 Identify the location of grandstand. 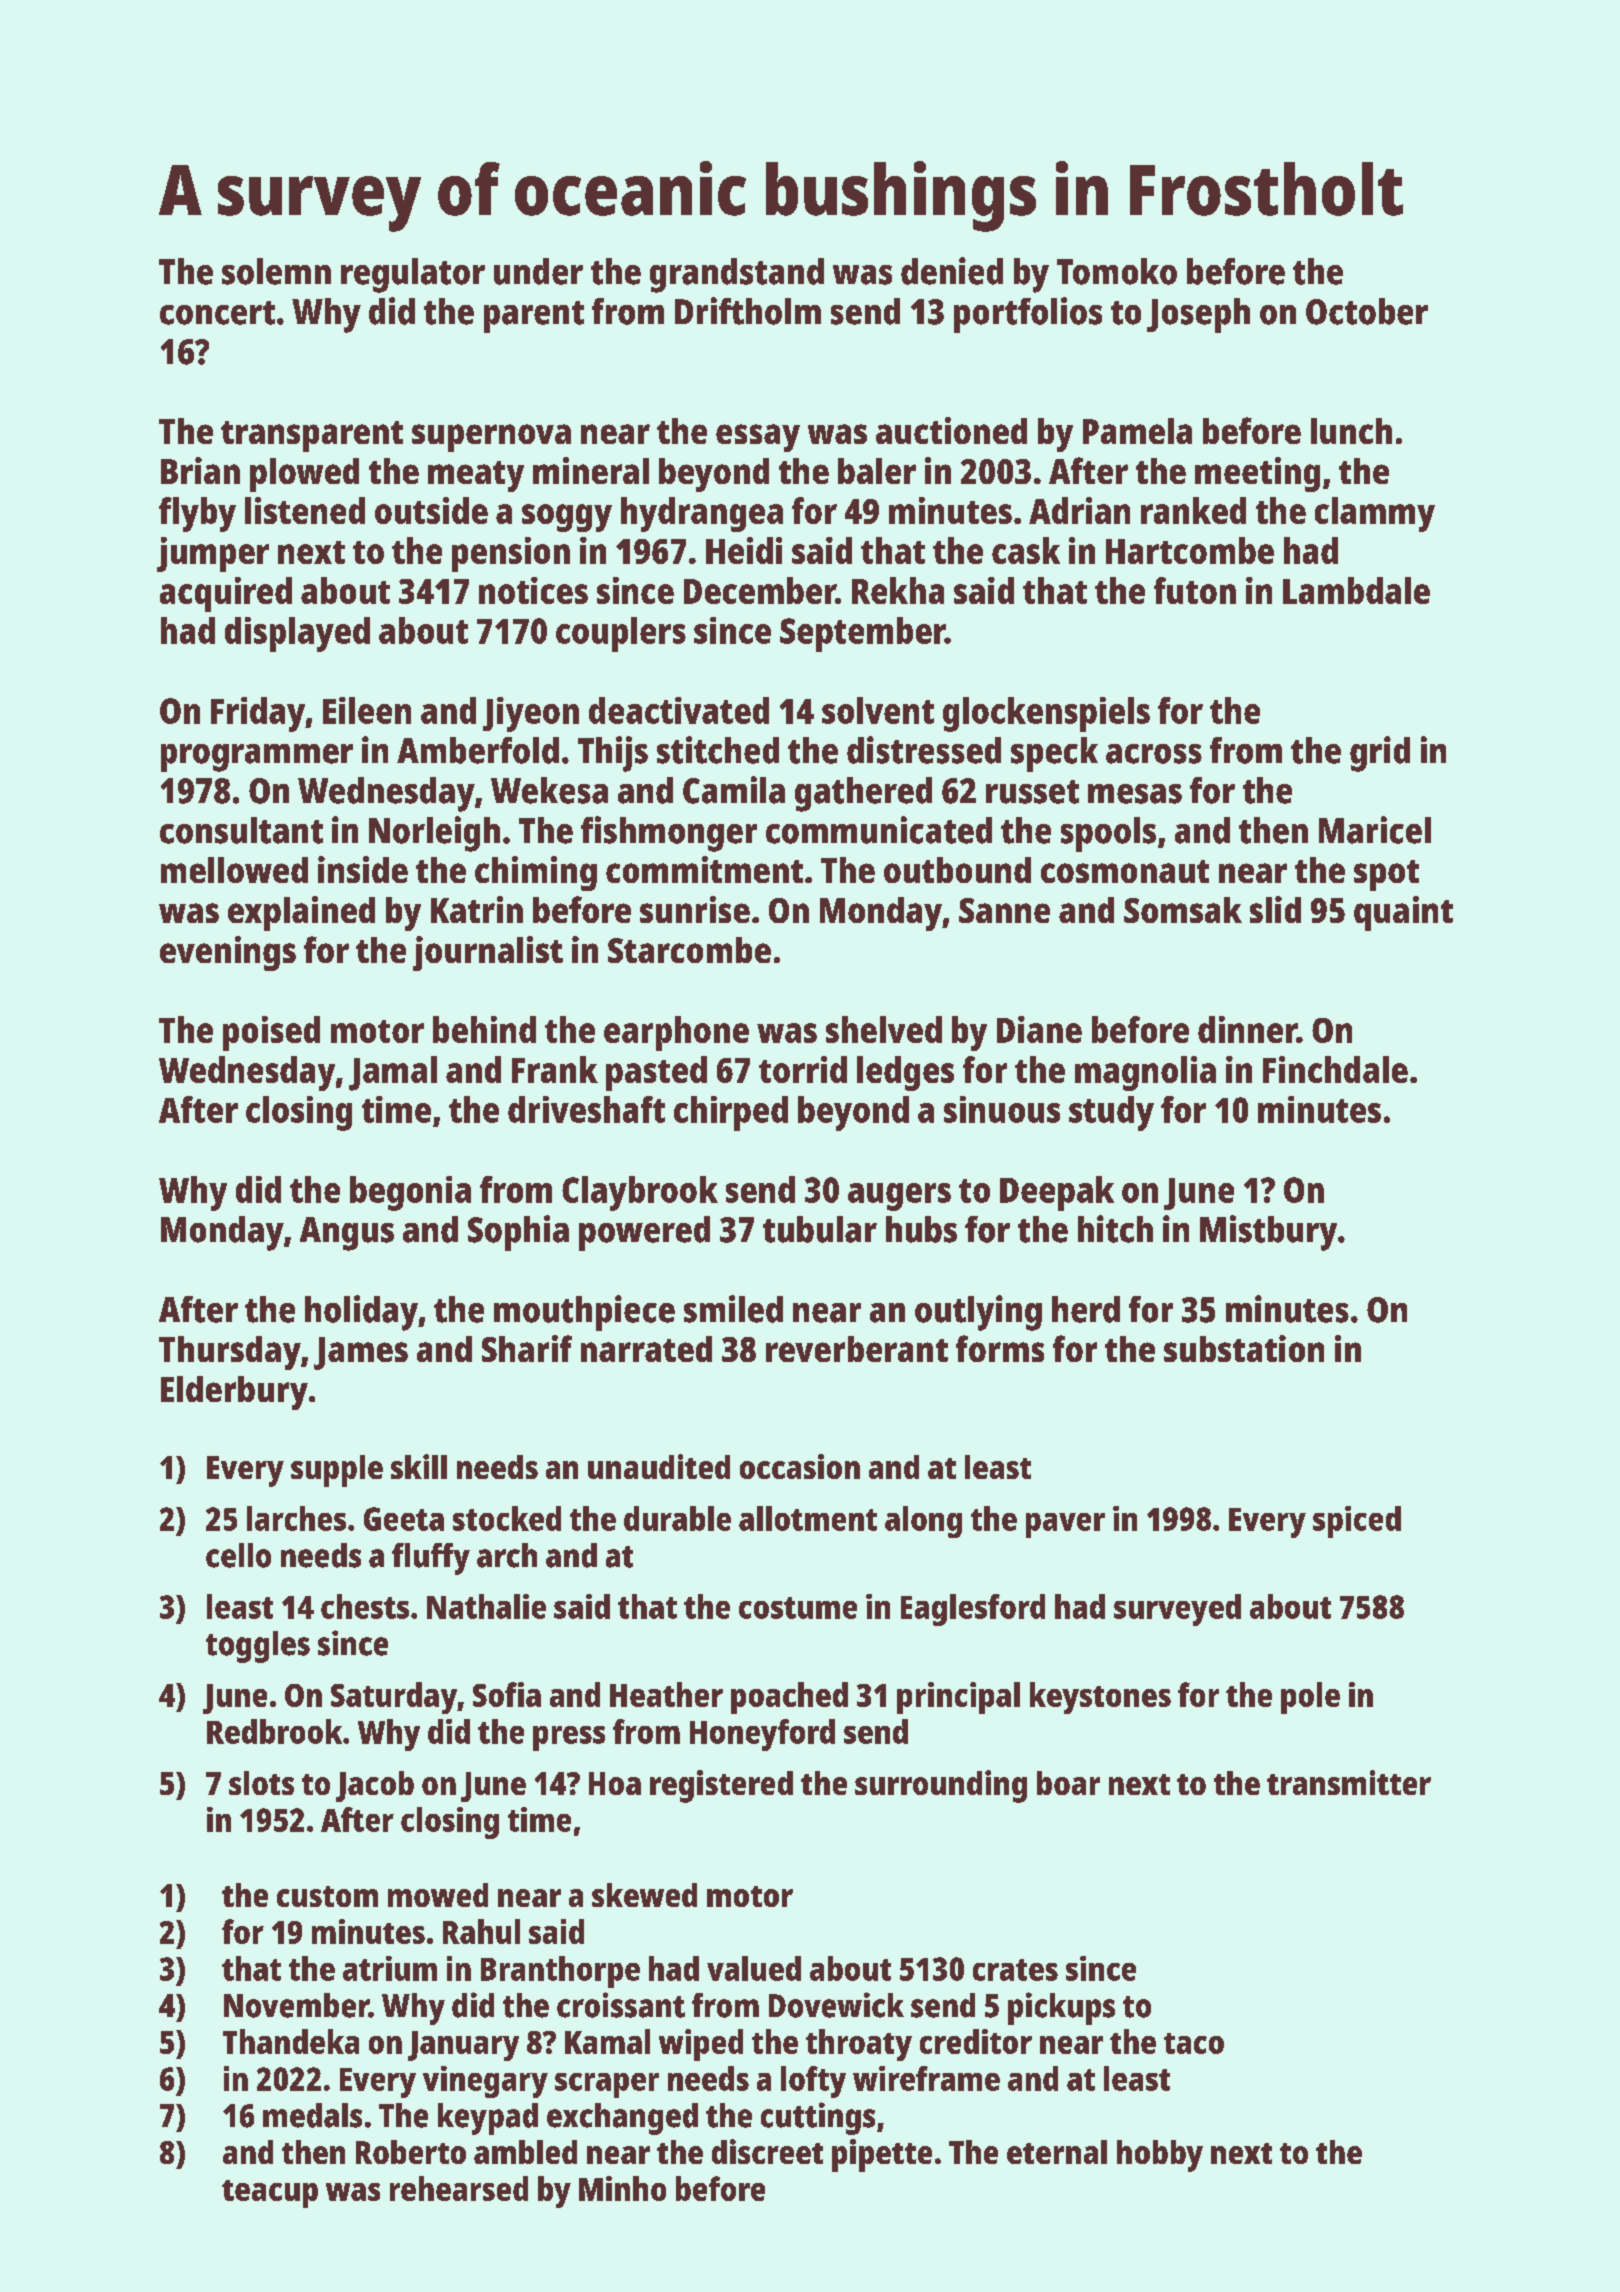
(737, 275).
